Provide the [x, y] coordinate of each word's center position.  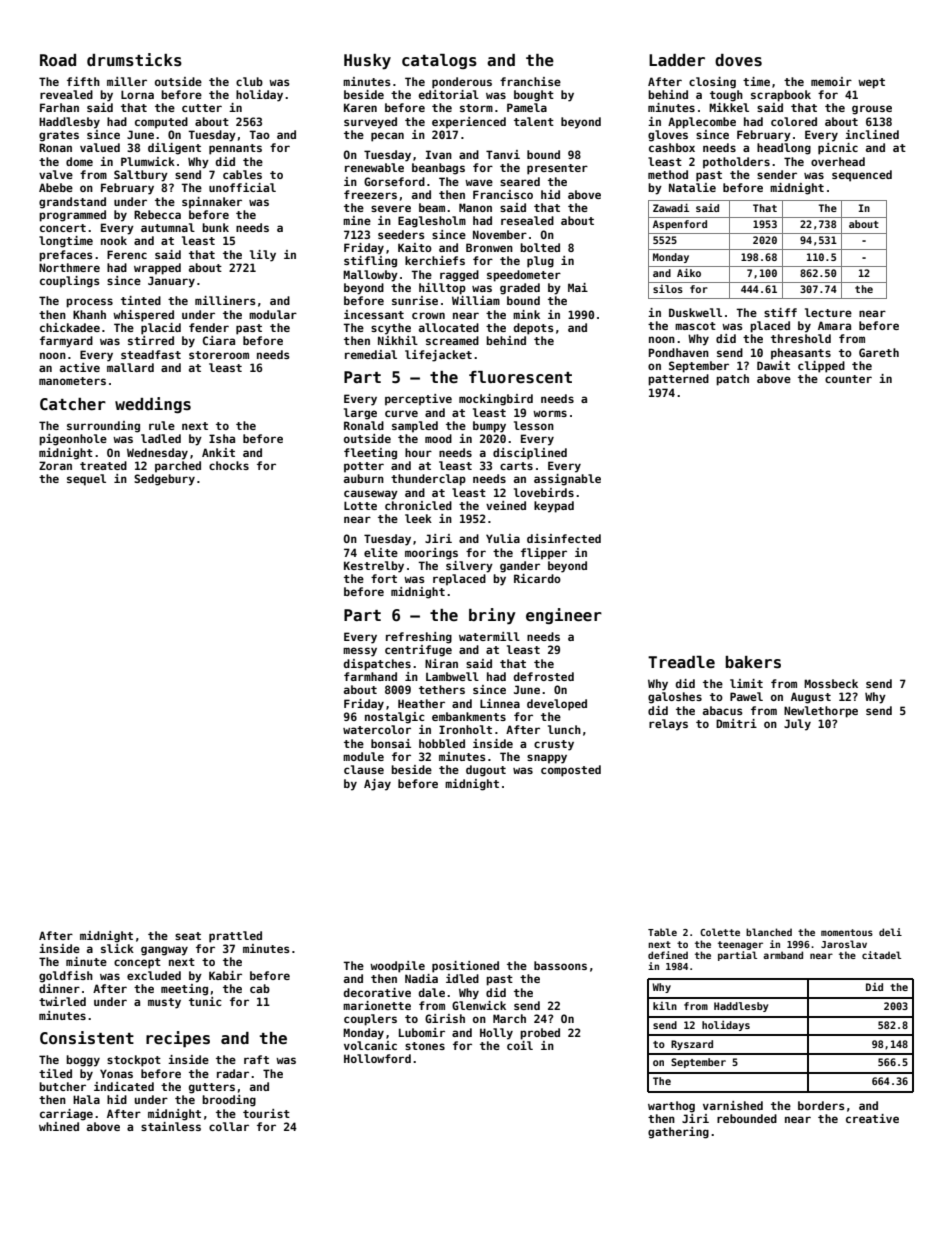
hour [418, 452]
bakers [753, 662]
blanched [769, 932]
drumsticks [134, 60]
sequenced [862, 176]
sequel [86, 480]
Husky [367, 62]
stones [425, 1046]
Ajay [377, 785]
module [363, 756]
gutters [212, 1088]
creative [872, 1118]
